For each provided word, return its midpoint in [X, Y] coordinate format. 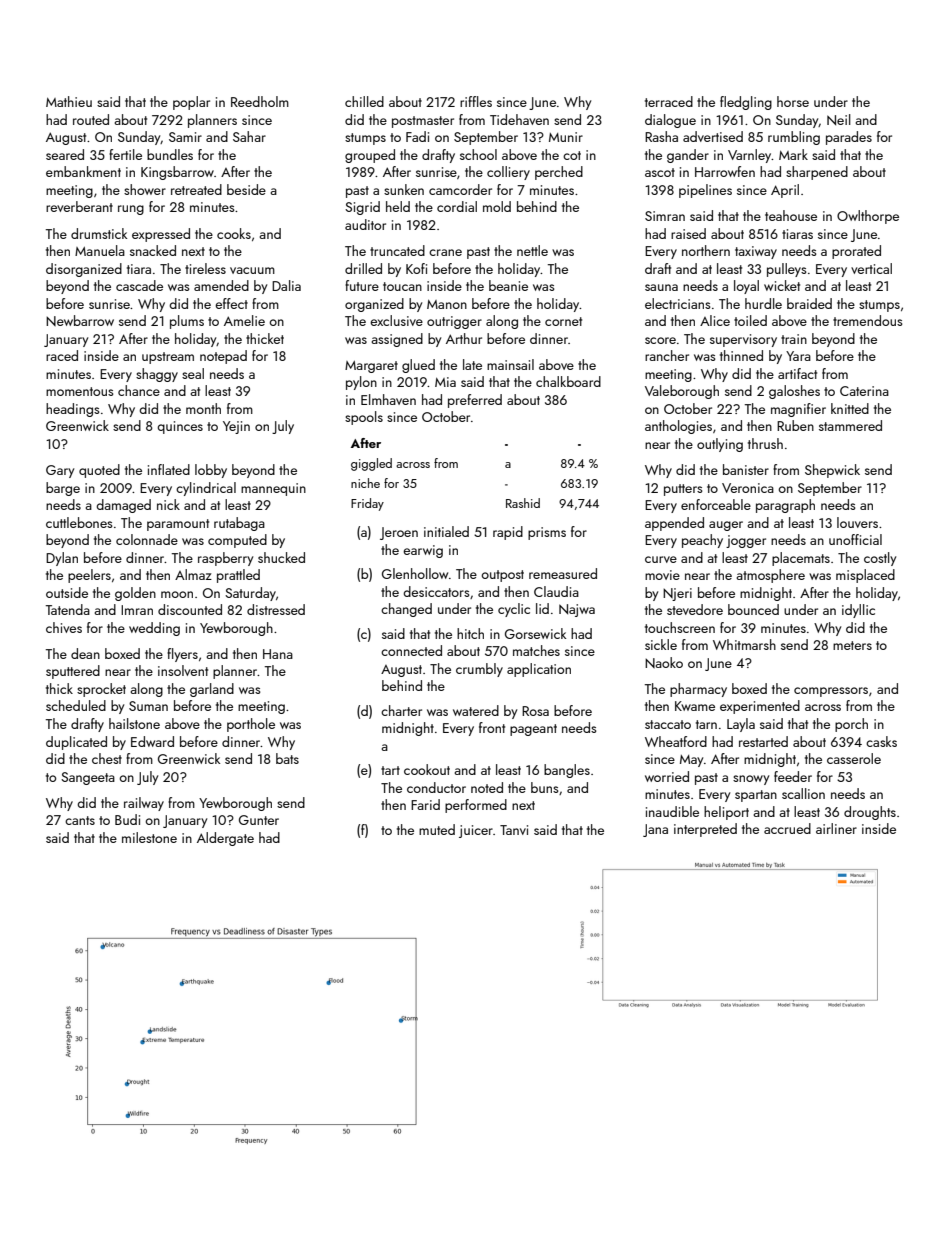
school [478, 154]
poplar [191, 103]
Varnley [750, 156]
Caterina [864, 391]
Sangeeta [88, 778]
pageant [533, 730]
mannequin [273, 489]
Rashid [523, 503]
